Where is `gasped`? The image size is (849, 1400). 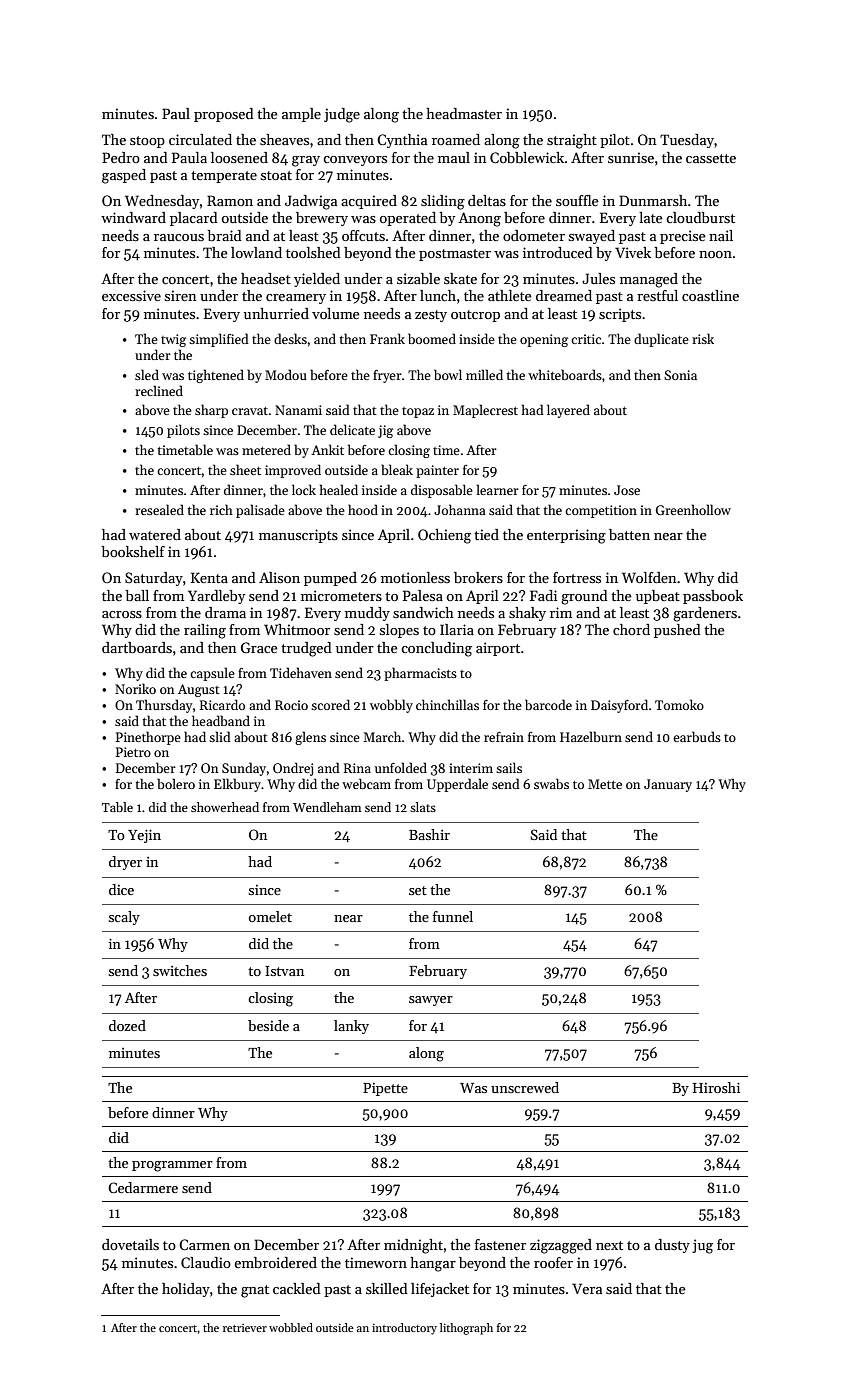 gasped is located at coordinates (124, 176).
